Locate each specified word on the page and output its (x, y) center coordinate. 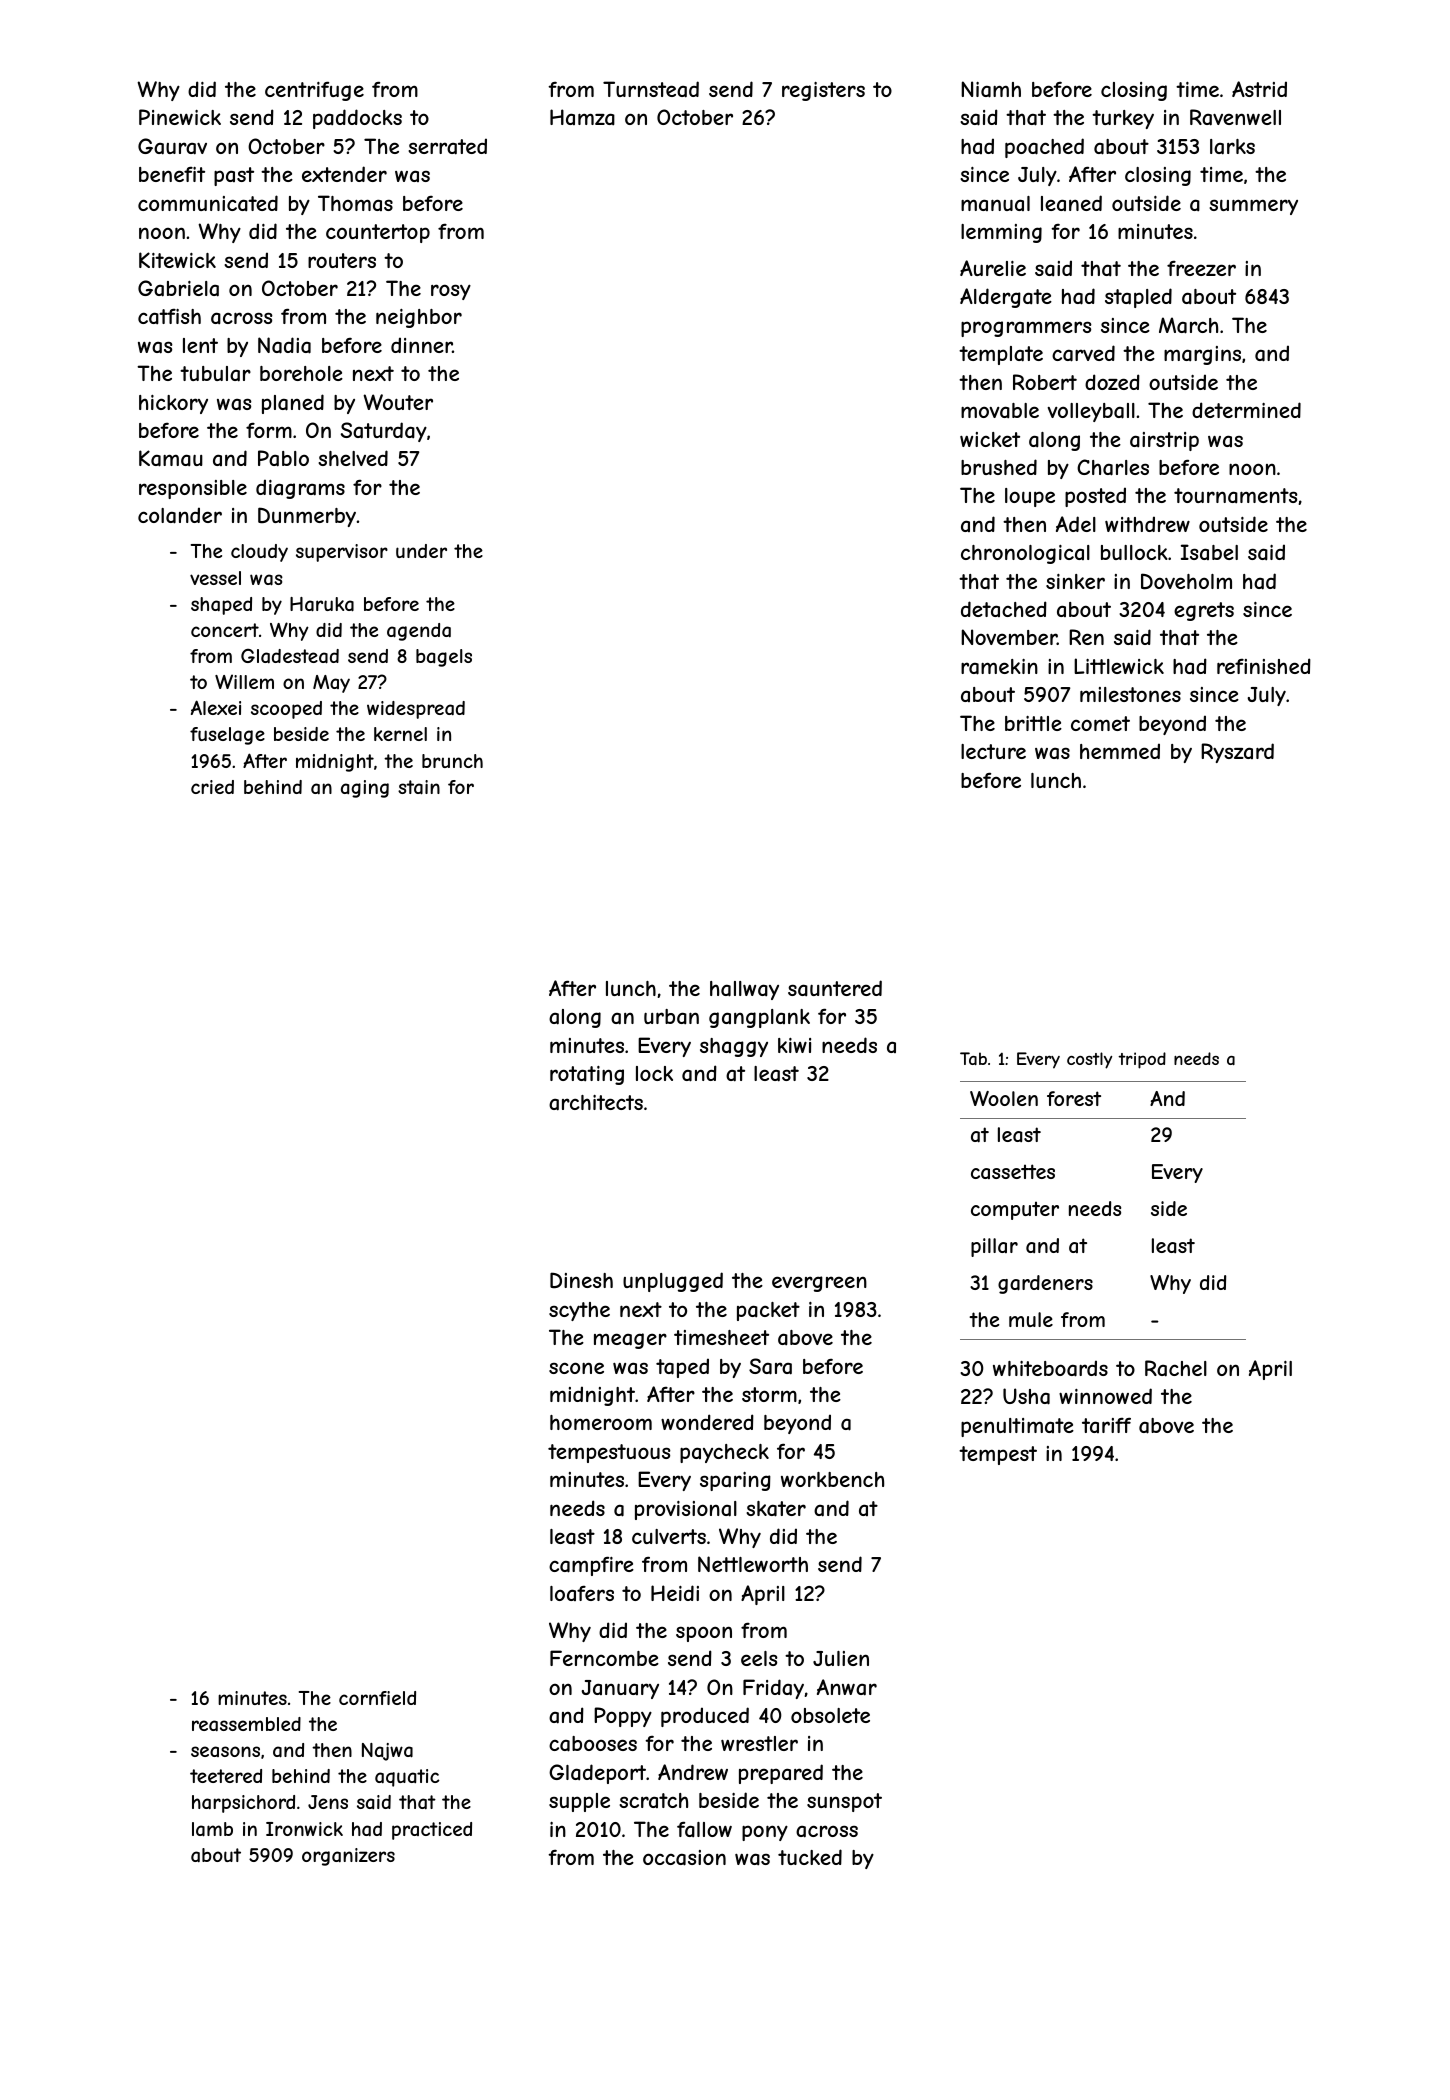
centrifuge (314, 91)
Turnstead (651, 89)
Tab (973, 1058)
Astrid (1259, 89)
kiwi (794, 1045)
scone (576, 1368)
